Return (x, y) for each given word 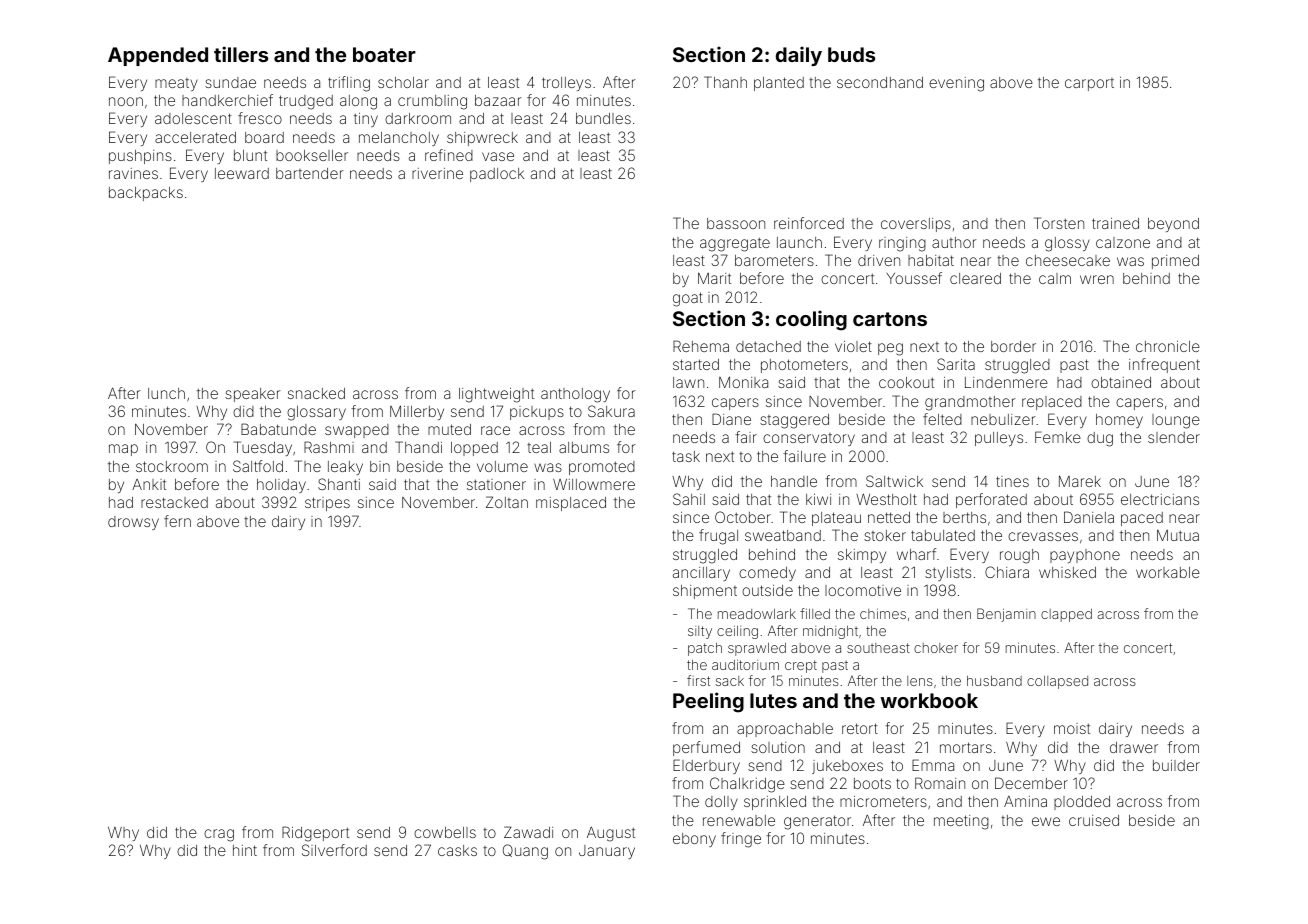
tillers (241, 54)
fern (177, 521)
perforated (991, 500)
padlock (497, 175)
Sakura (611, 411)
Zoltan (507, 502)
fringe (741, 840)
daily (799, 56)
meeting (961, 822)
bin (380, 466)
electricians (1160, 499)
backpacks (146, 194)
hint (245, 850)
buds (851, 54)
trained (1115, 223)
